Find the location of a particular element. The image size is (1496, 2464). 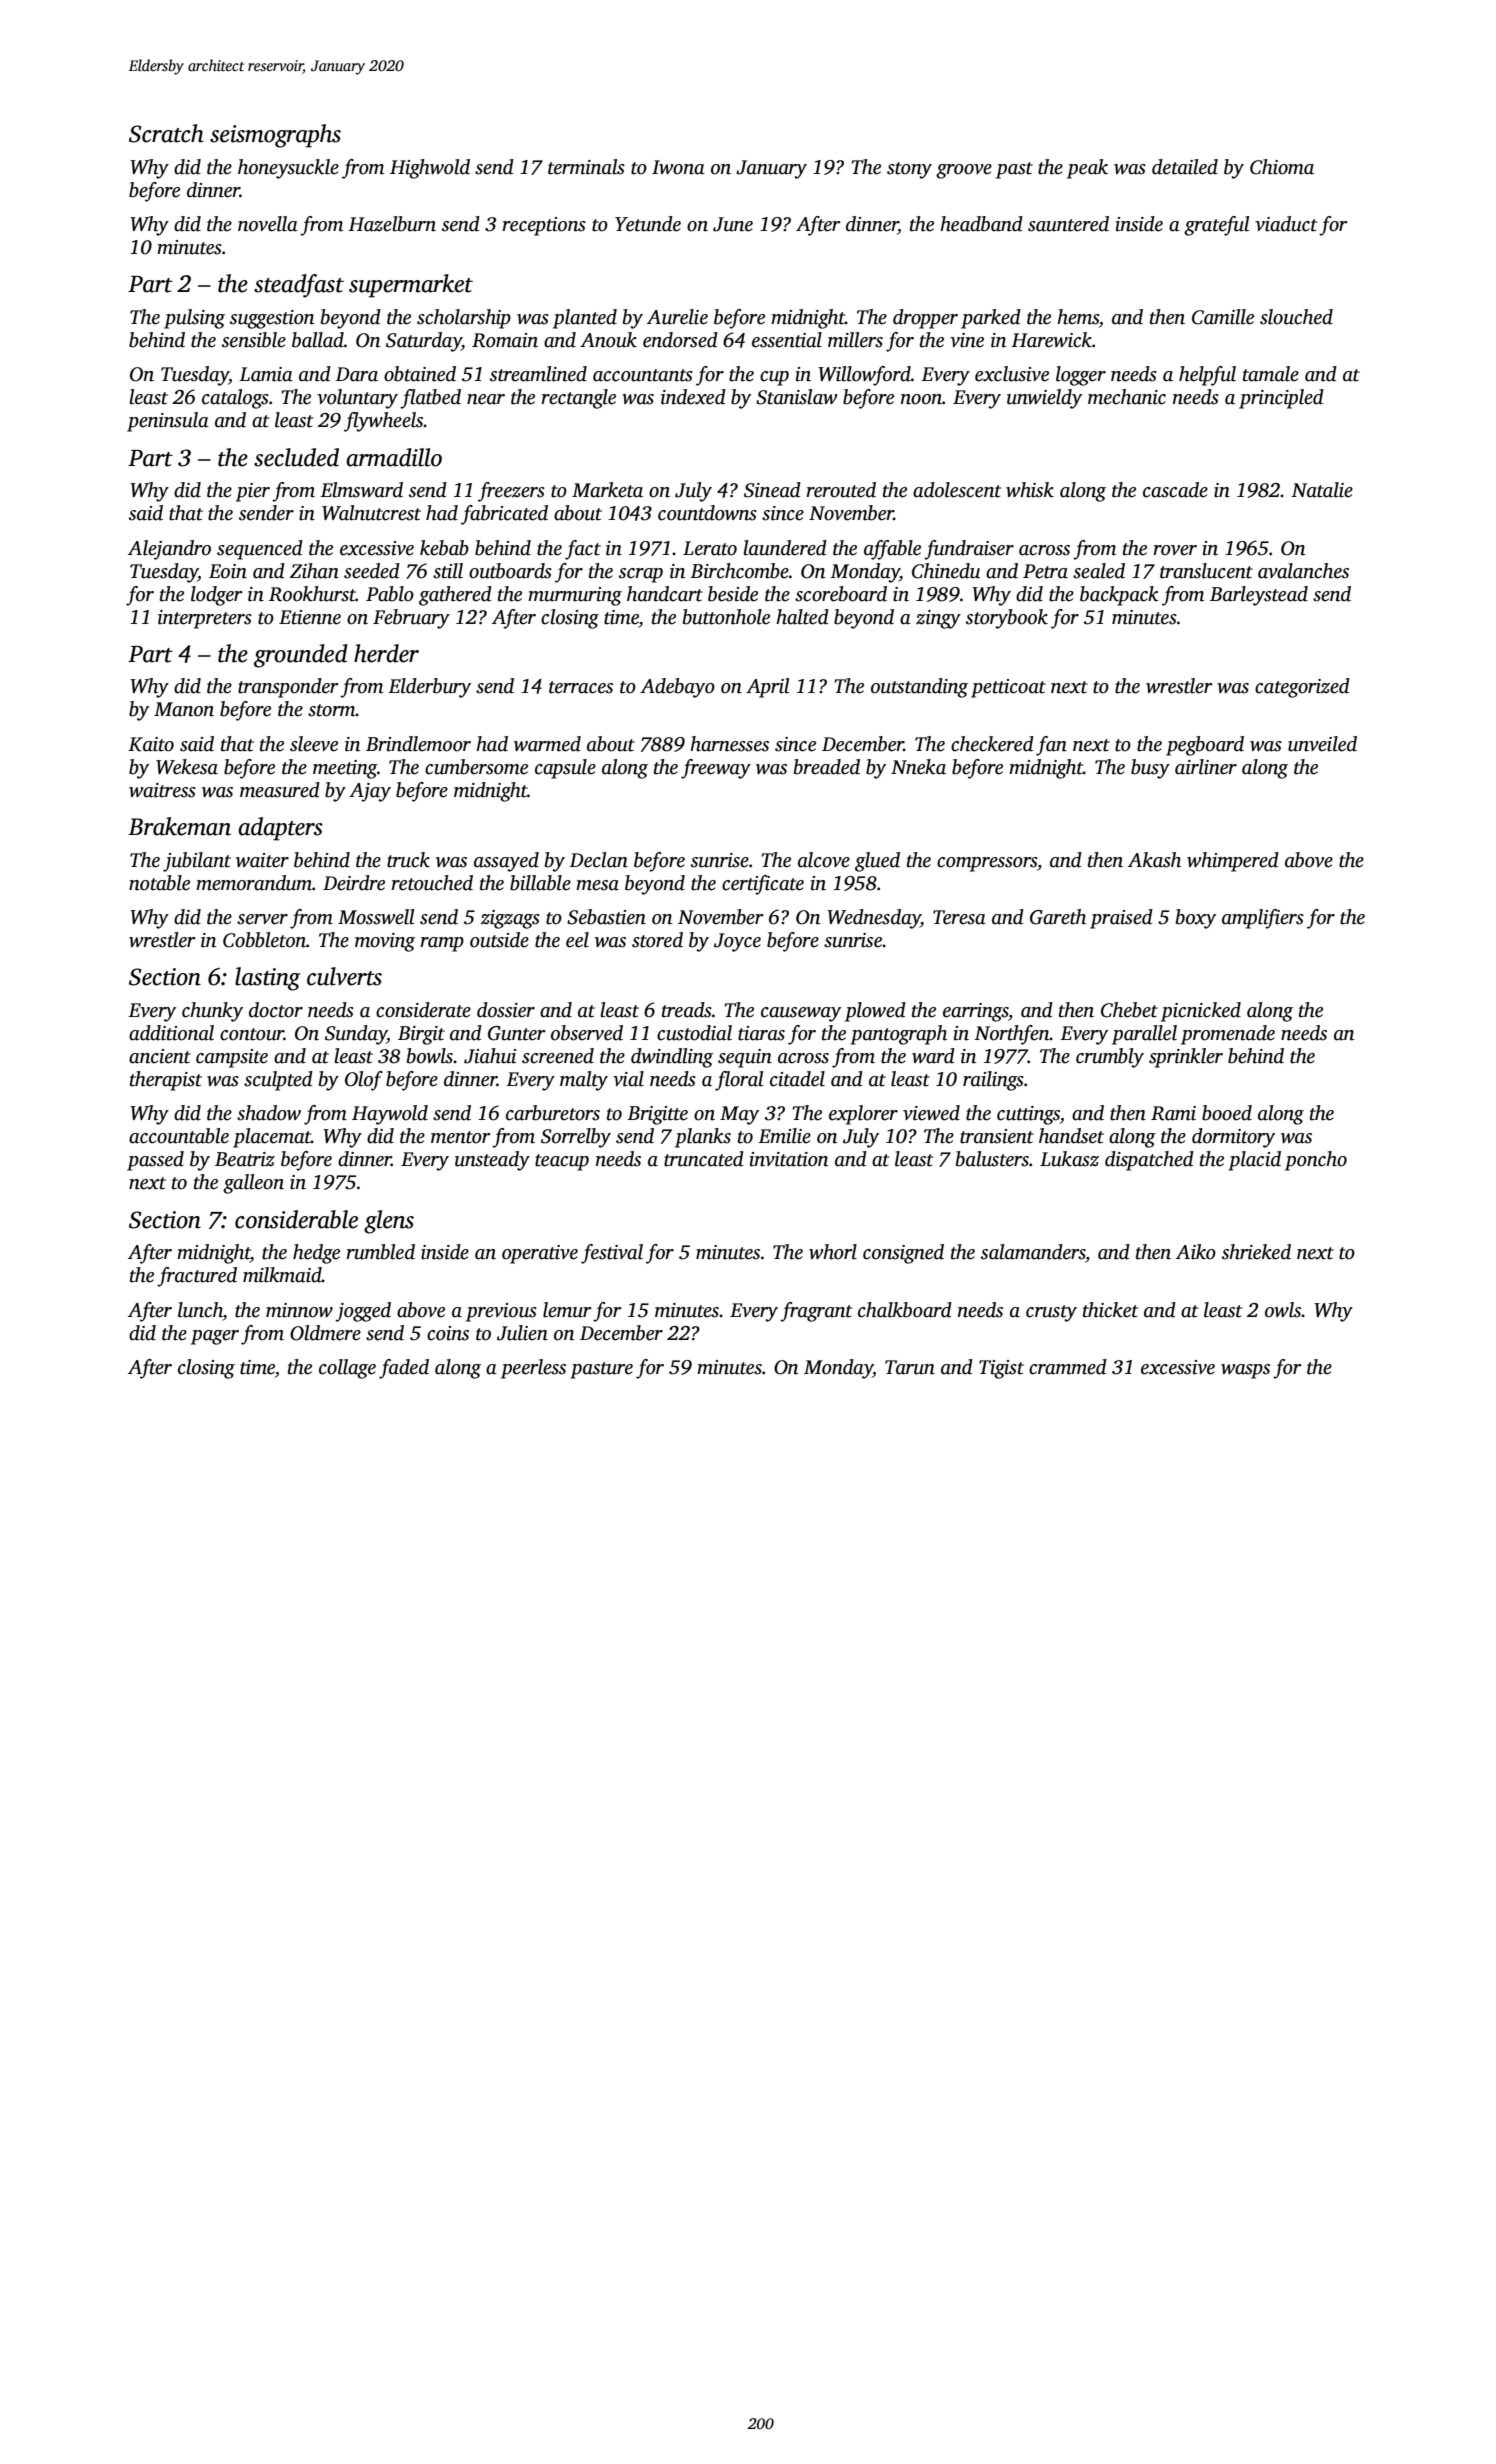

faded is located at coordinates (404, 1369).
